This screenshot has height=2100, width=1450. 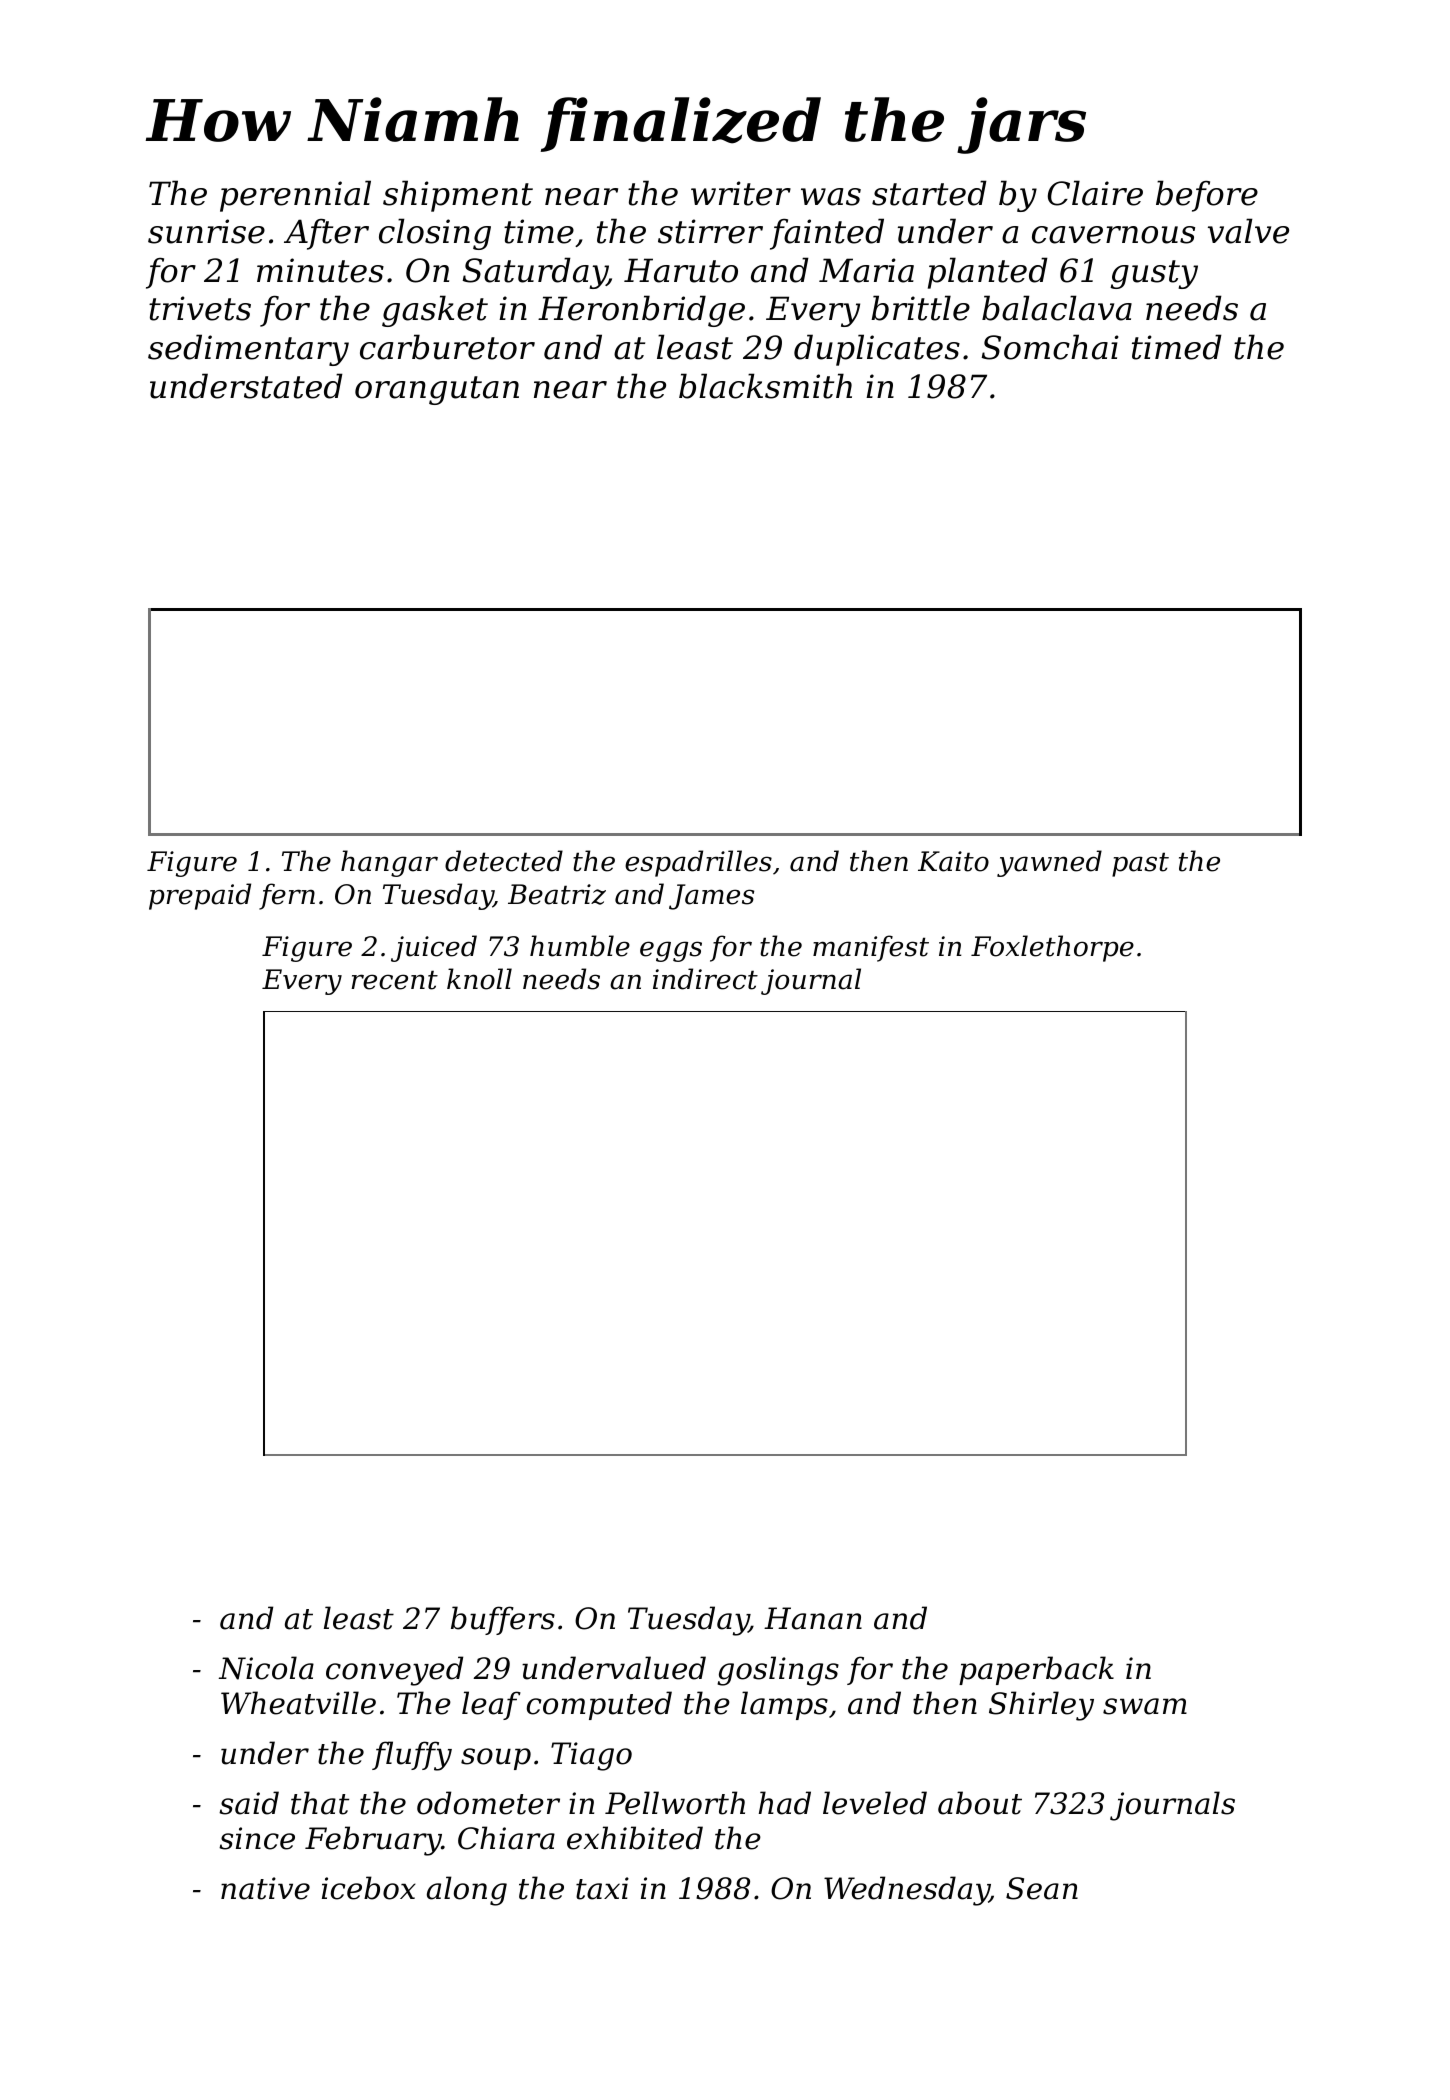 I want to click on Sean, so click(x=1042, y=1888).
